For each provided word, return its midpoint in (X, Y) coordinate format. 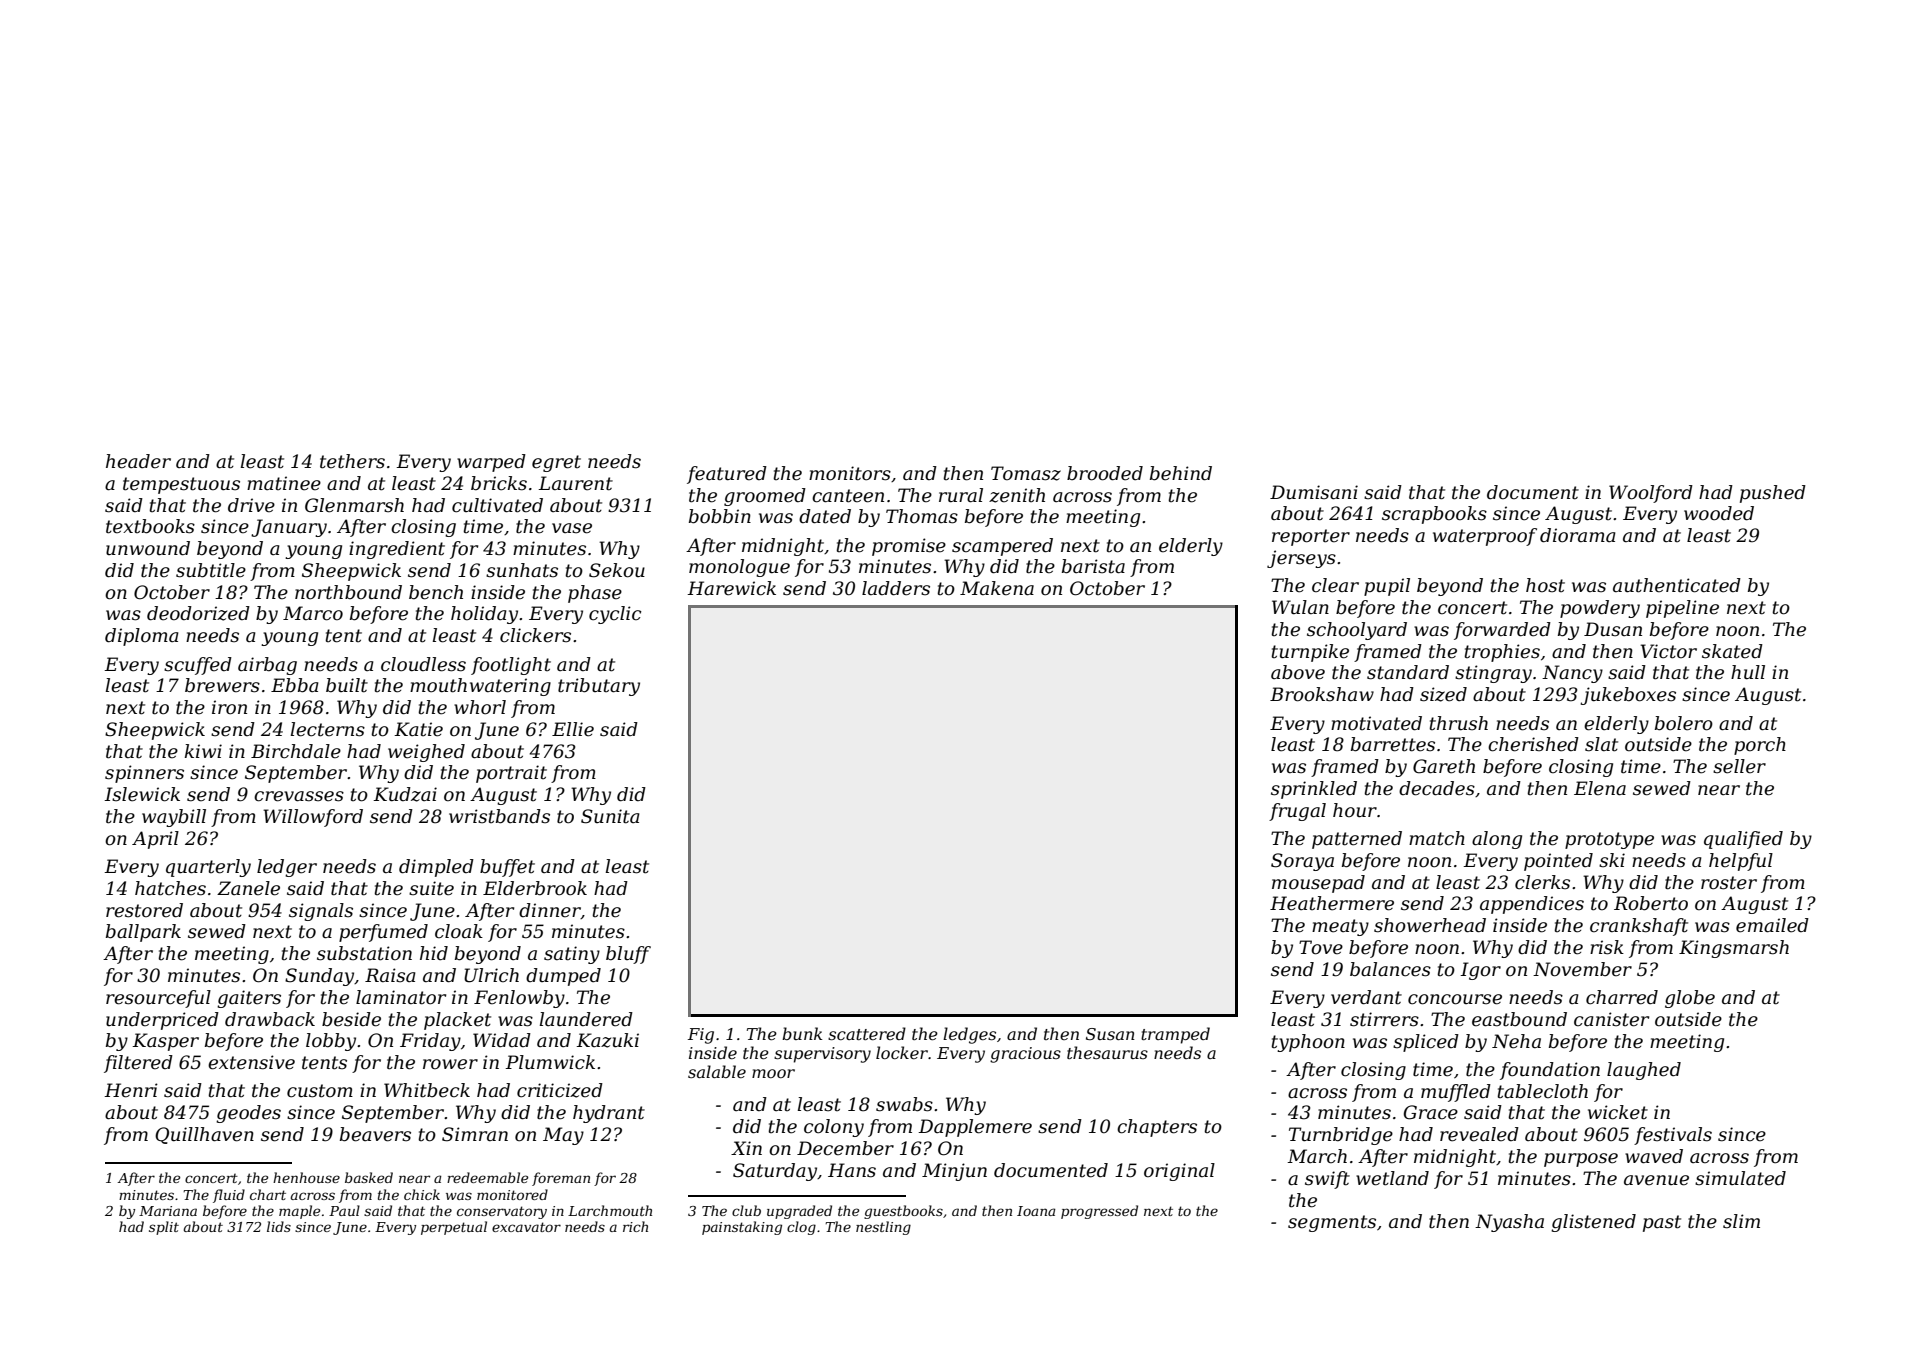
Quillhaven (204, 1135)
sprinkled (1314, 790)
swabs (904, 1104)
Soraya (1302, 862)
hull (1748, 672)
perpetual (454, 1228)
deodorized (198, 613)
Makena (997, 588)
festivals (1673, 1136)
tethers (352, 461)
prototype (1609, 840)
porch (1760, 746)
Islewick (142, 794)
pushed (1773, 494)
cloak (459, 931)
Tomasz (1026, 473)
